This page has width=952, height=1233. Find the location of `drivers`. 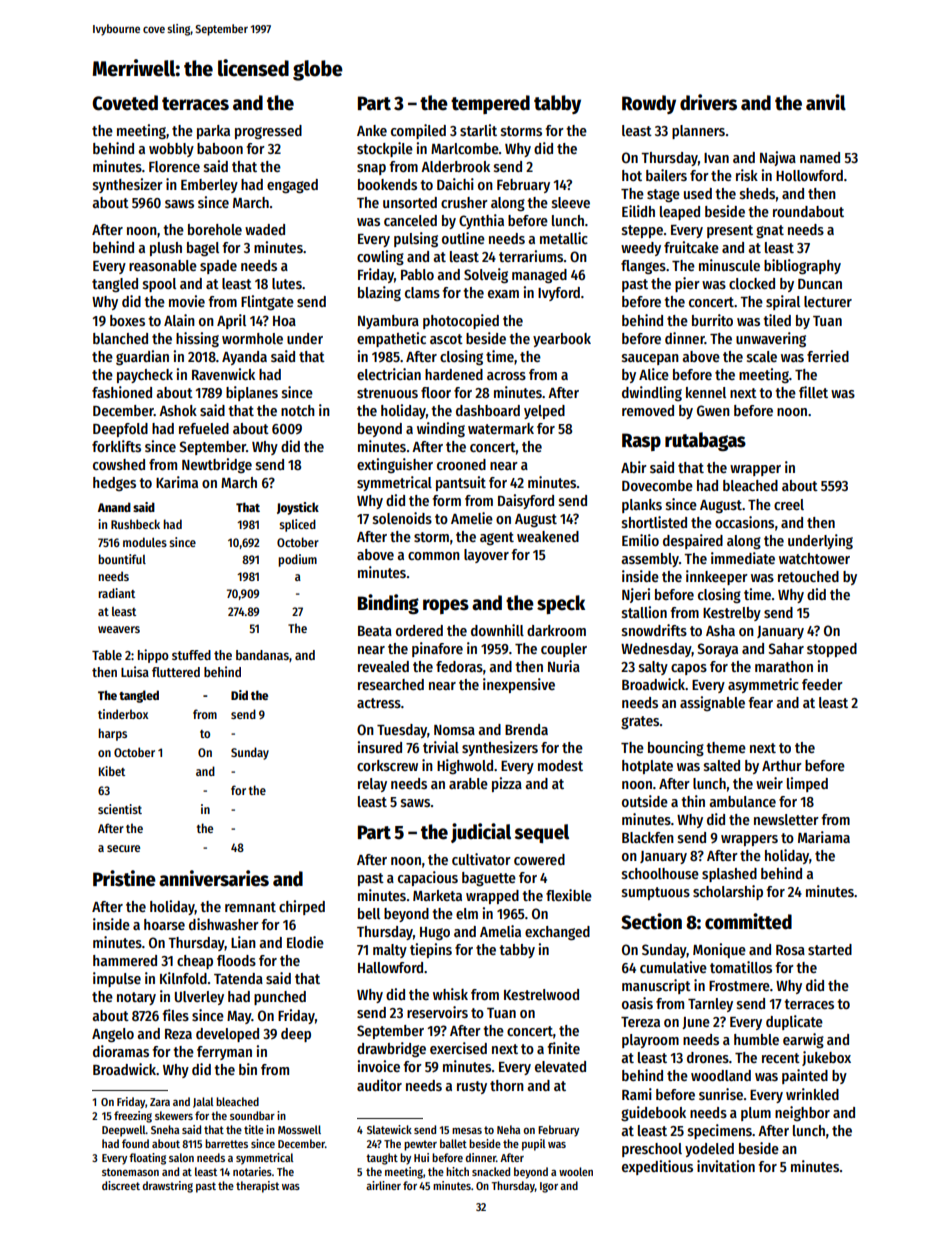

drivers is located at coordinates (708, 102).
